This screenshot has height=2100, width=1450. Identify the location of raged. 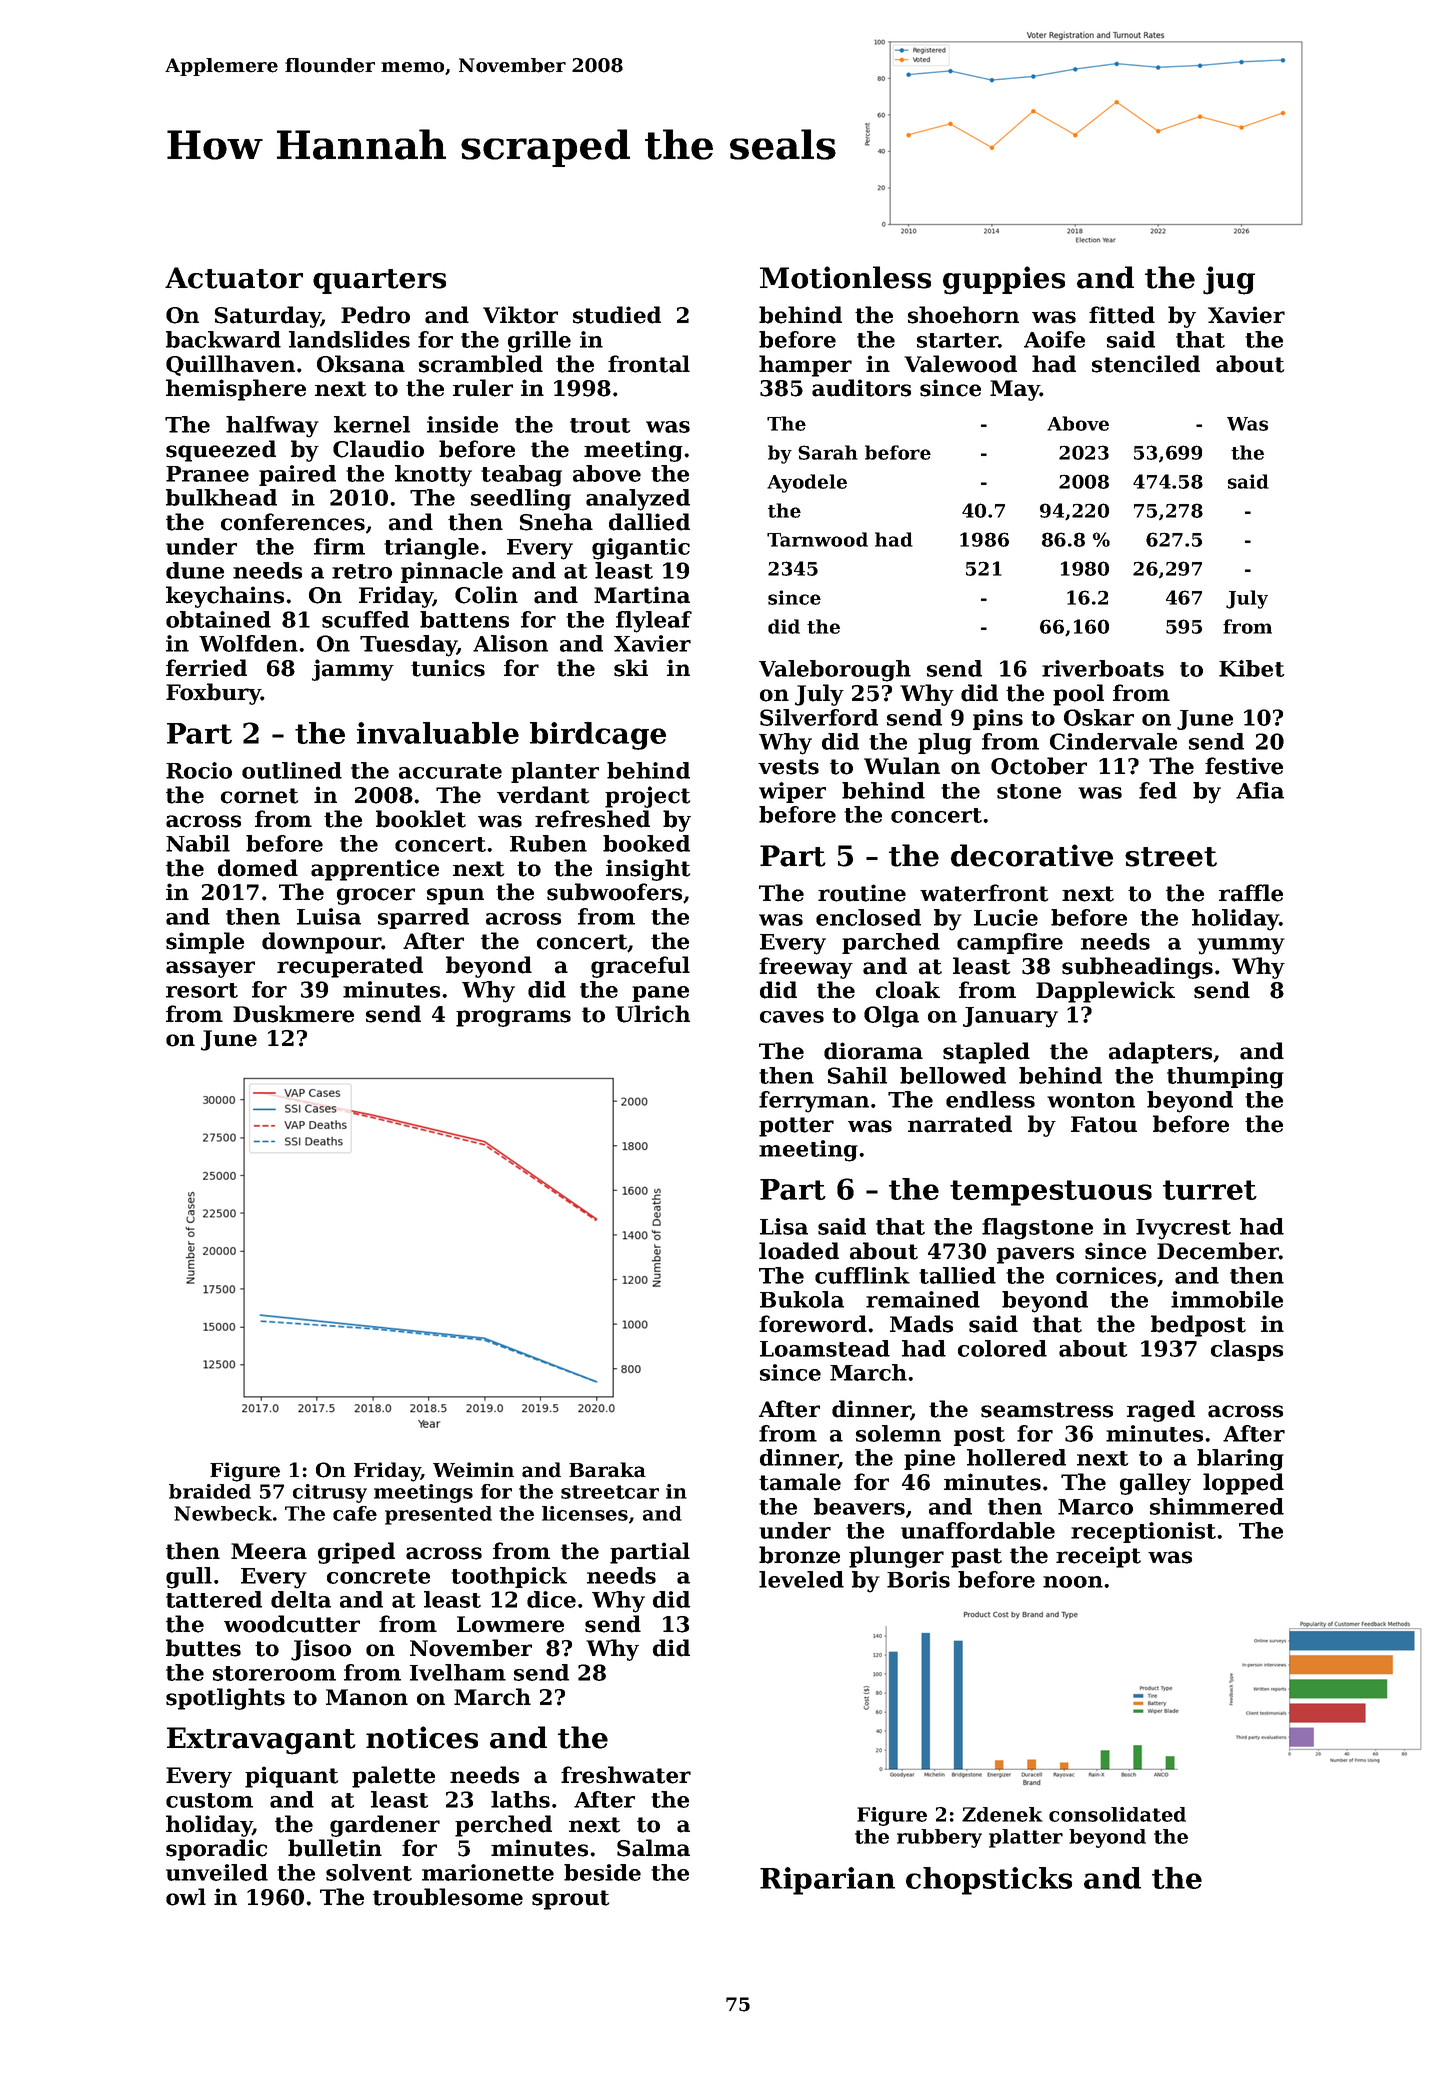
(1161, 1411).
